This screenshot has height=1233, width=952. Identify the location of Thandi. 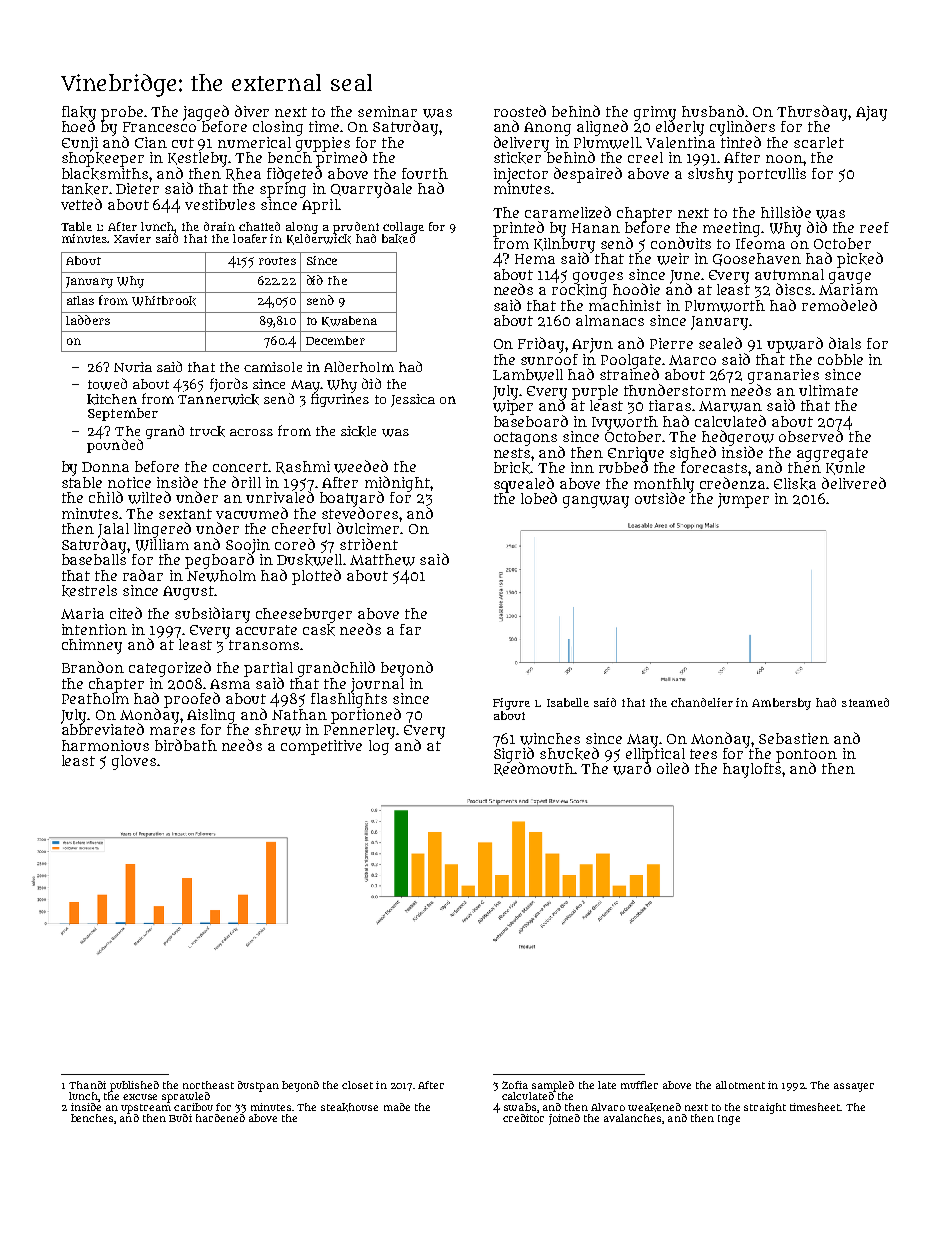
(87, 1085).
